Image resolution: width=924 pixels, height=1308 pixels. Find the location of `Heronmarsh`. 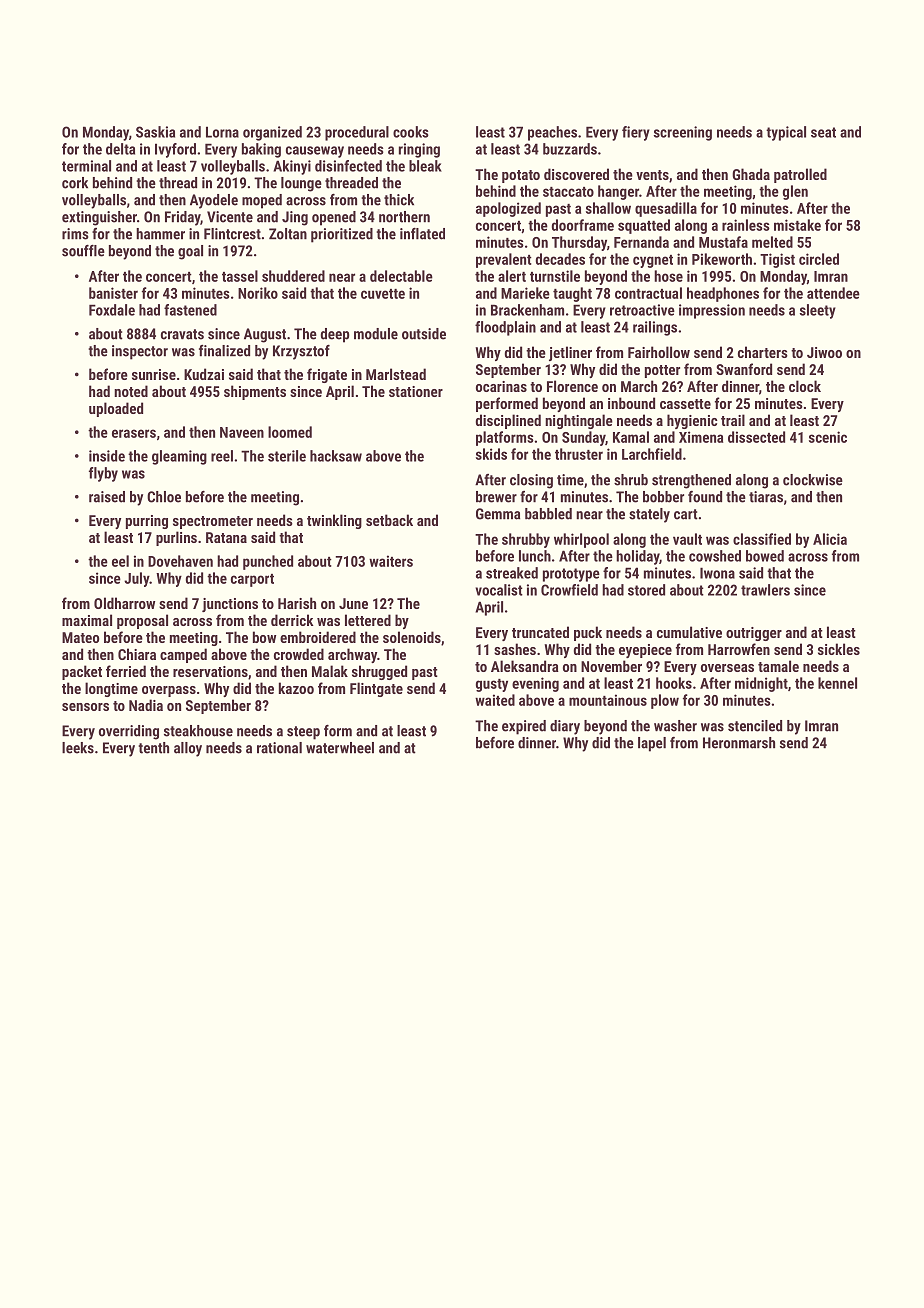

Heronmarsh is located at coordinates (739, 743).
